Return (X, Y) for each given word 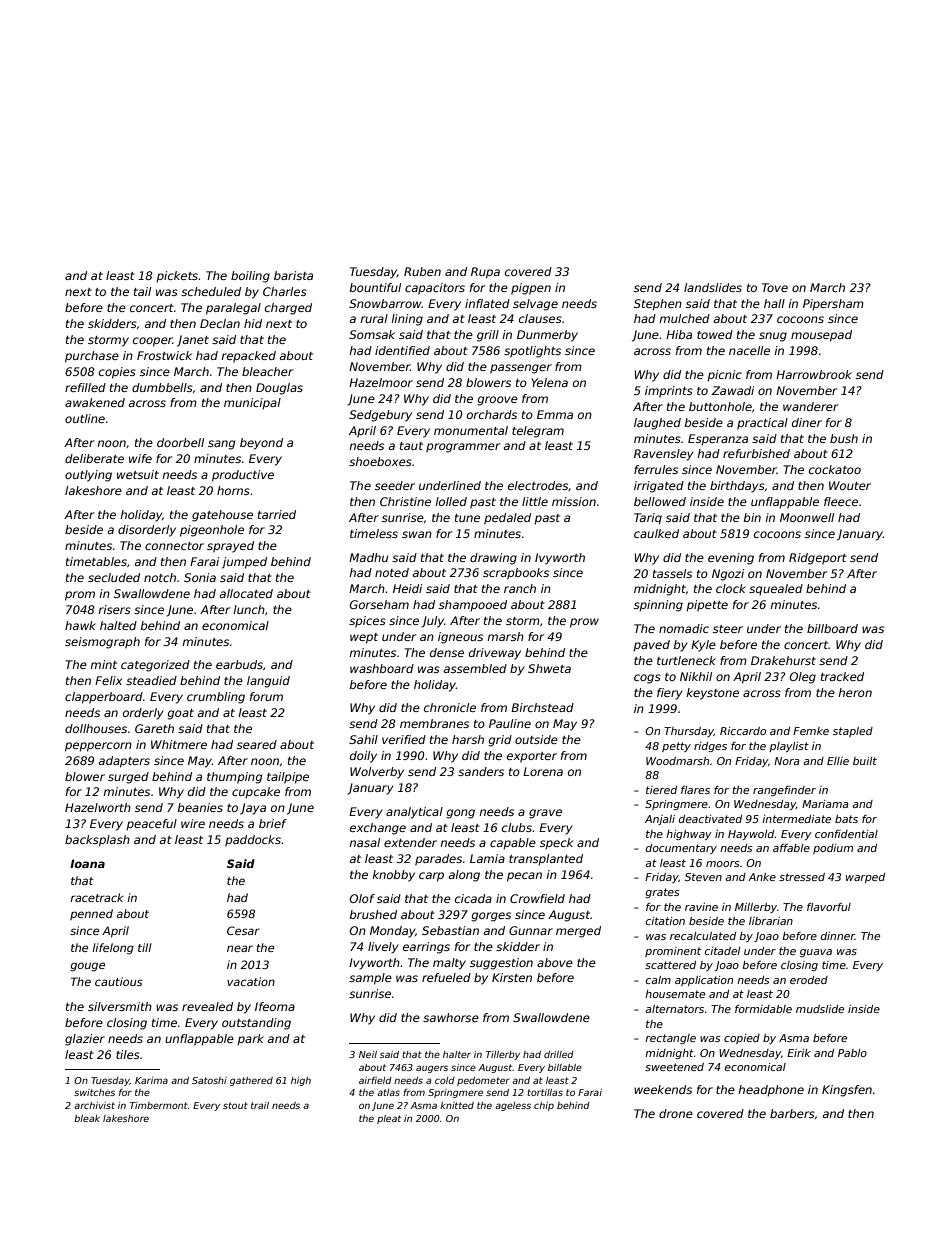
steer (728, 629)
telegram (538, 432)
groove (497, 401)
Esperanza (718, 440)
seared (257, 744)
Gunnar (531, 930)
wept (364, 638)
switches (94, 1092)
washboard (382, 668)
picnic (724, 376)
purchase (92, 357)
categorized (155, 666)
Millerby (756, 908)
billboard (832, 628)
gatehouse (222, 516)
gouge (87, 967)
